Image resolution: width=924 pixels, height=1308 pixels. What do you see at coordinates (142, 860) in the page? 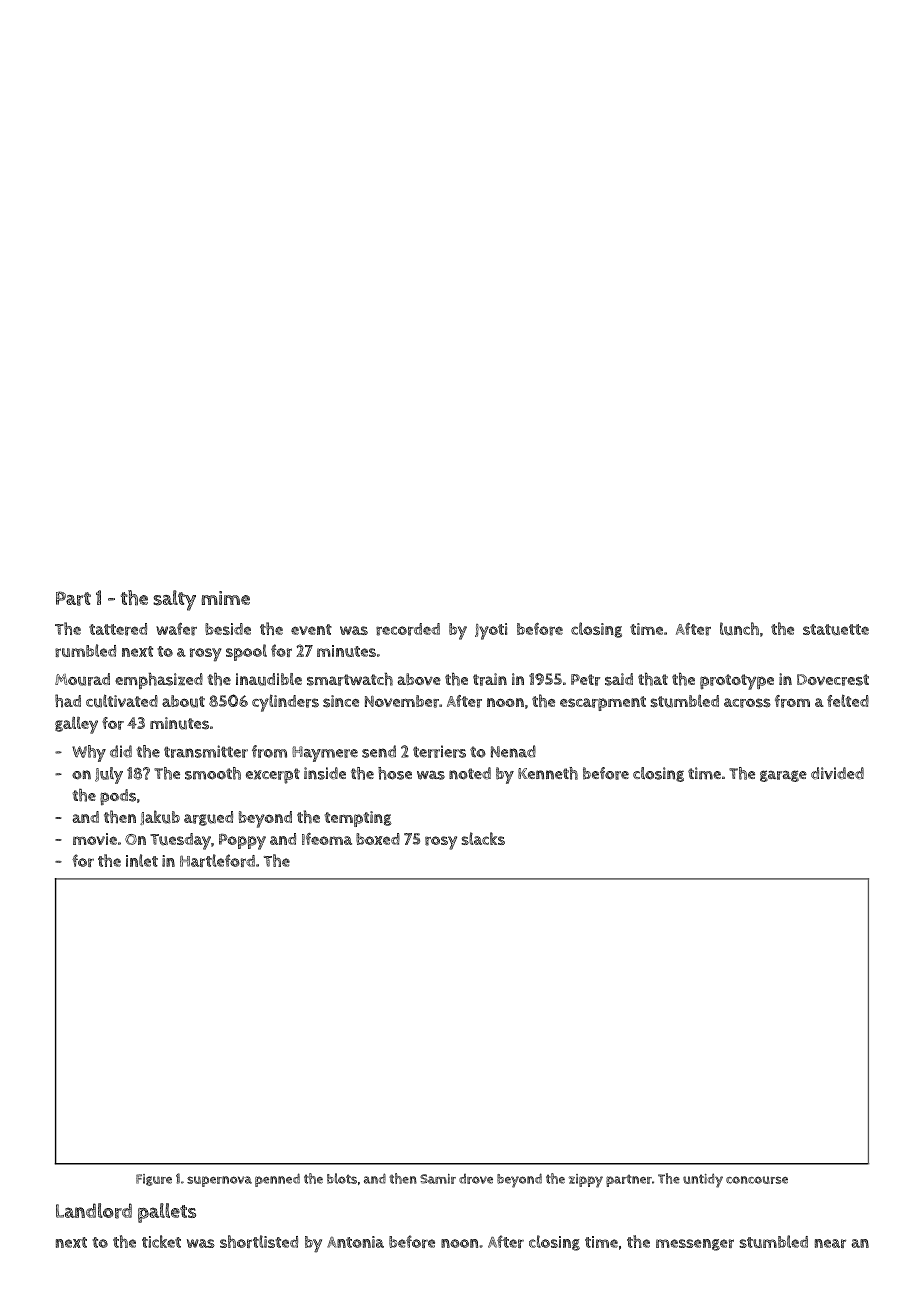
I see `inlet` at bounding box center [142, 860].
